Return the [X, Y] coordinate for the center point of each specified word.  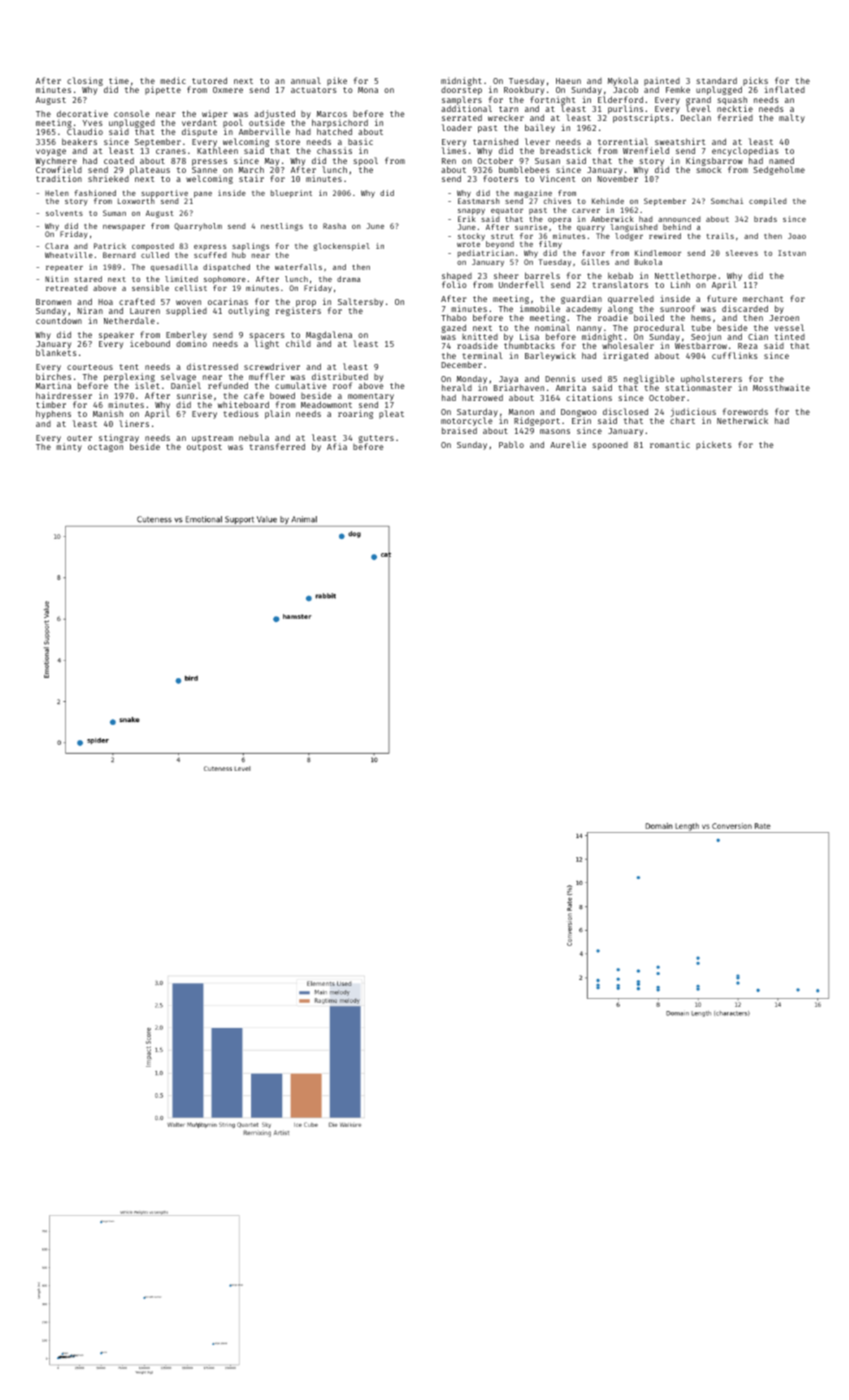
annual [306, 80]
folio [454, 285]
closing [85, 82]
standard [716, 80]
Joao [797, 236]
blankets [56, 353]
